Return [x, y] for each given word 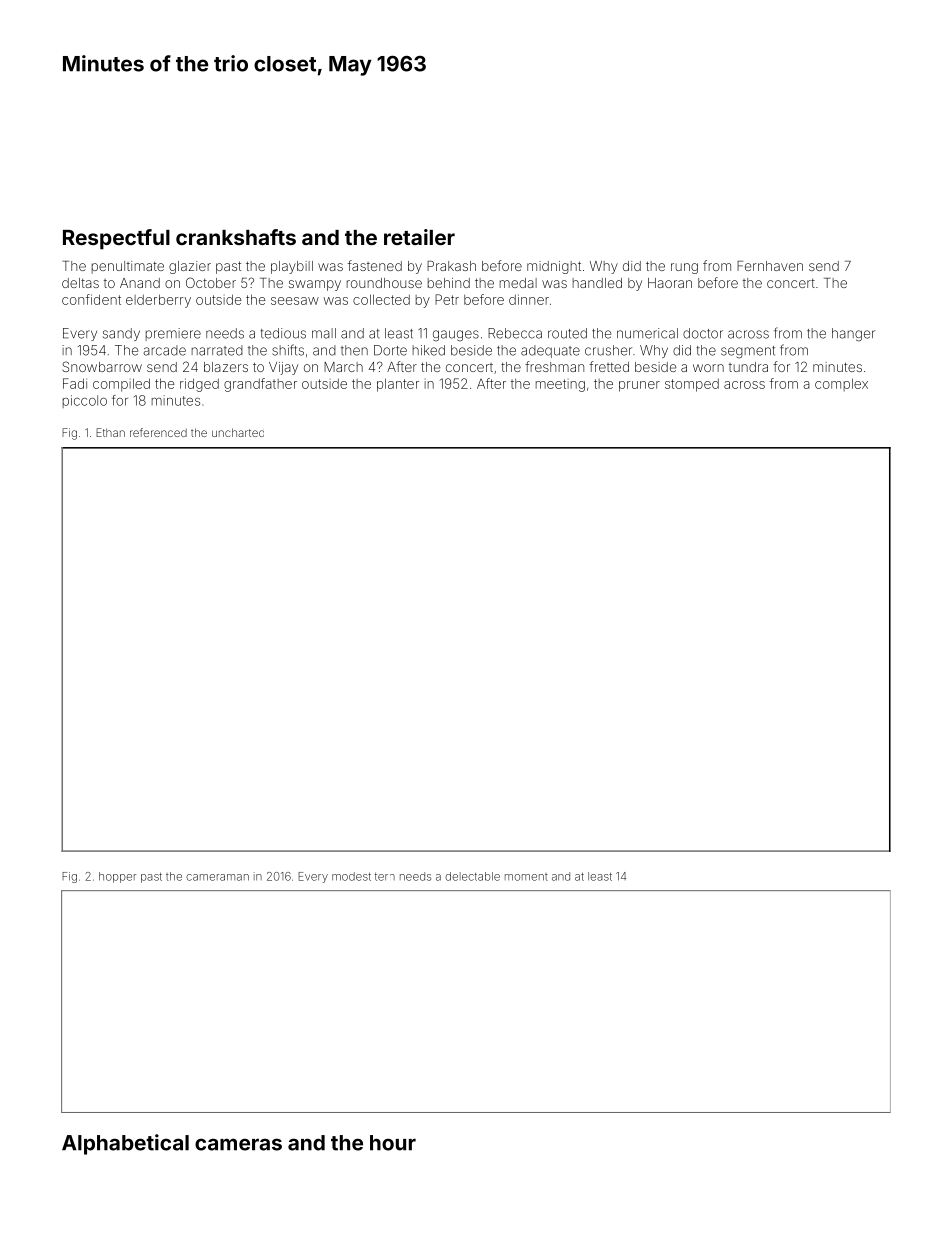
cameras [238, 1144]
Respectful [116, 239]
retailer [419, 237]
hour [393, 1143]
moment [526, 877]
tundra [748, 367]
